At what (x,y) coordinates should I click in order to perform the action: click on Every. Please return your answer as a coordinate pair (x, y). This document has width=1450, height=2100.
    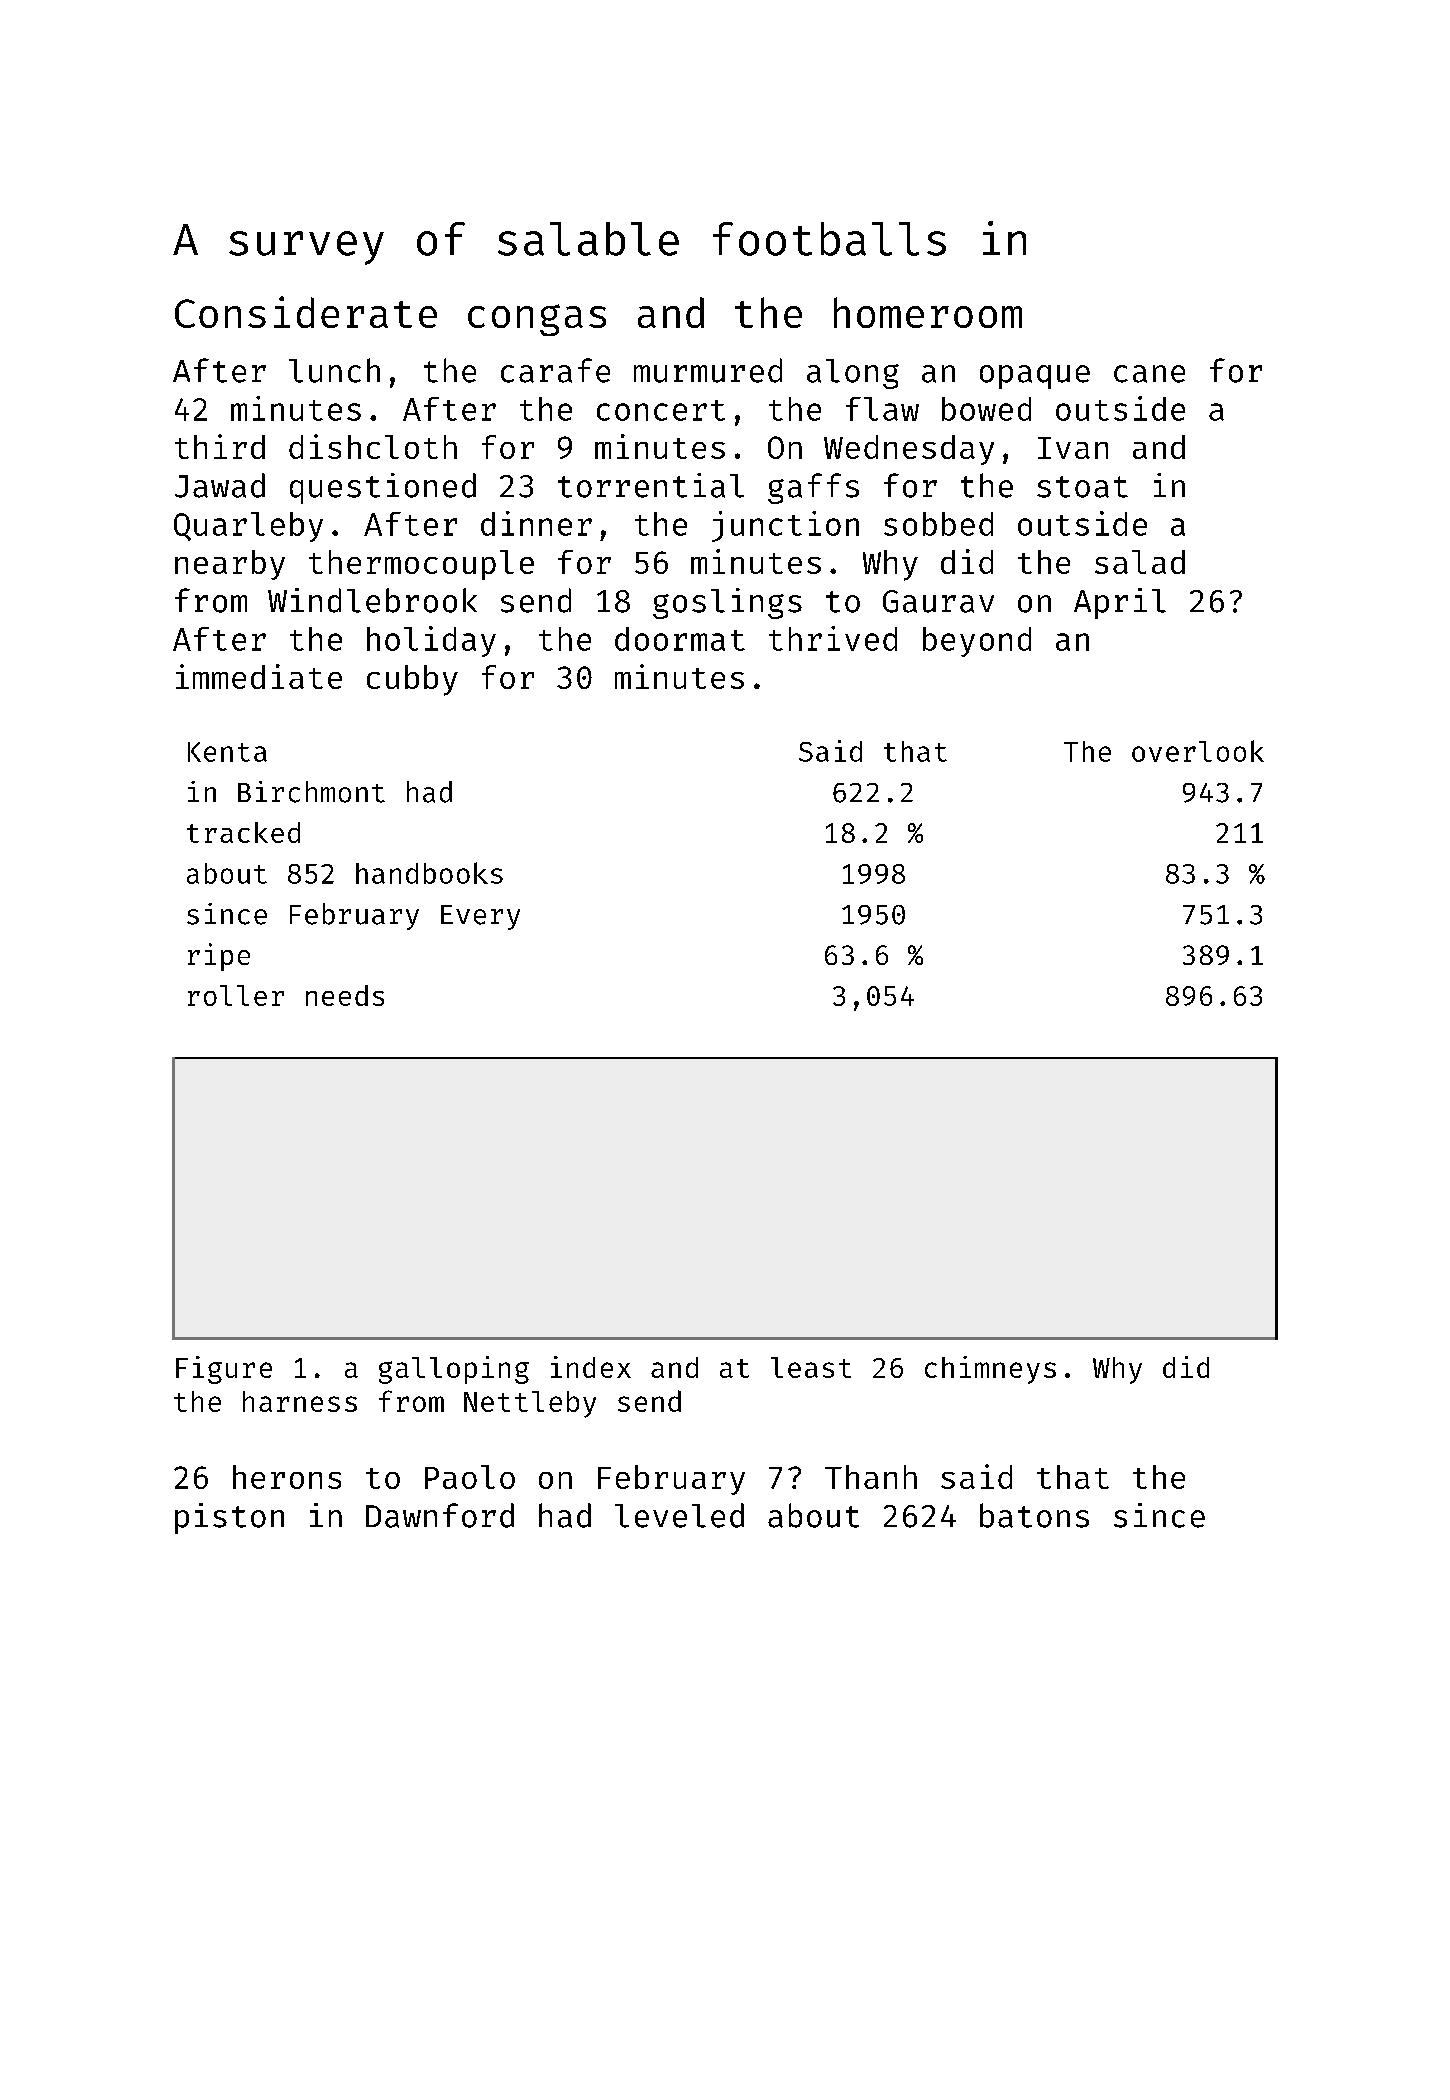
    Looking at the image, I should click on (480, 917).
